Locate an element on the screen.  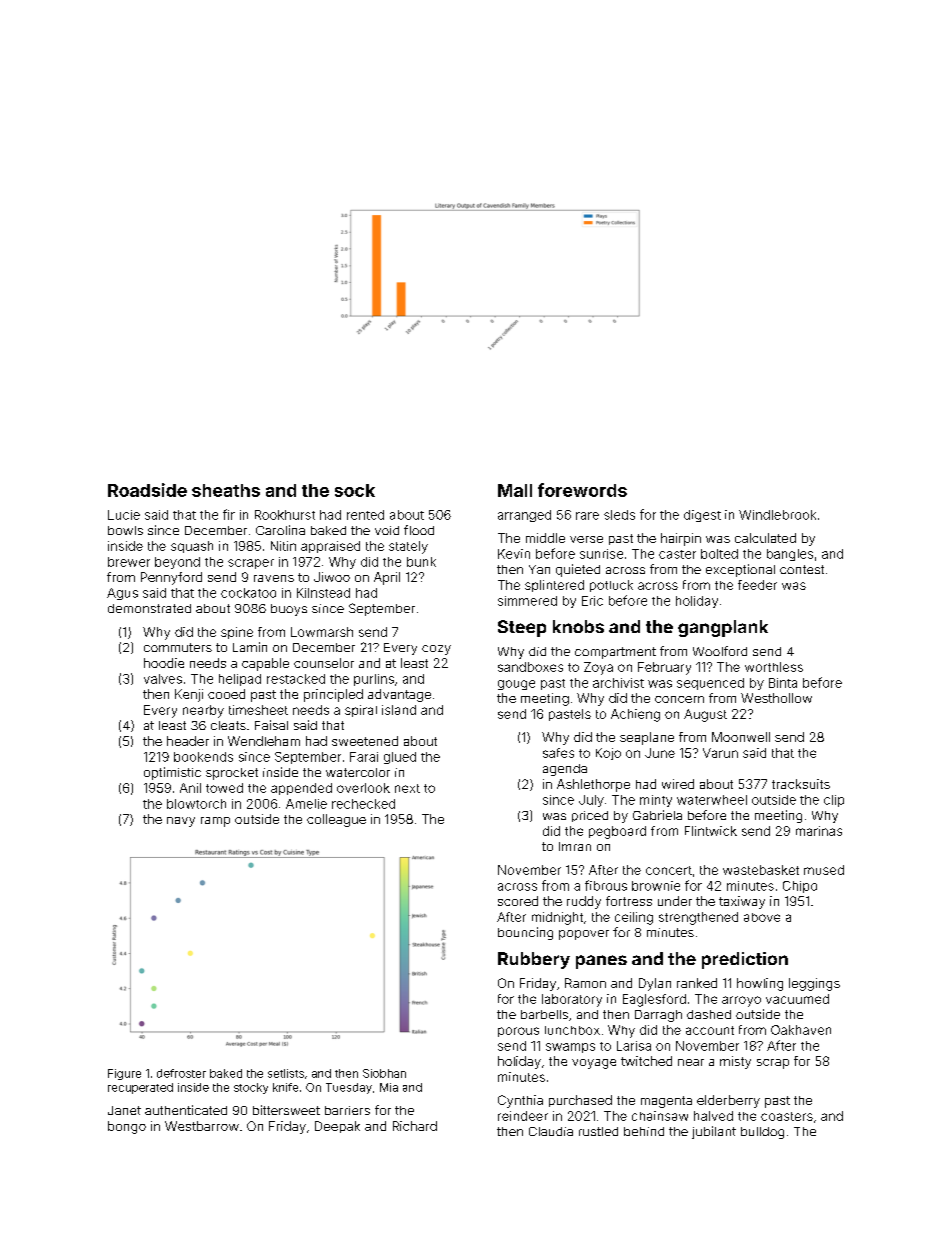
stately is located at coordinates (408, 547).
